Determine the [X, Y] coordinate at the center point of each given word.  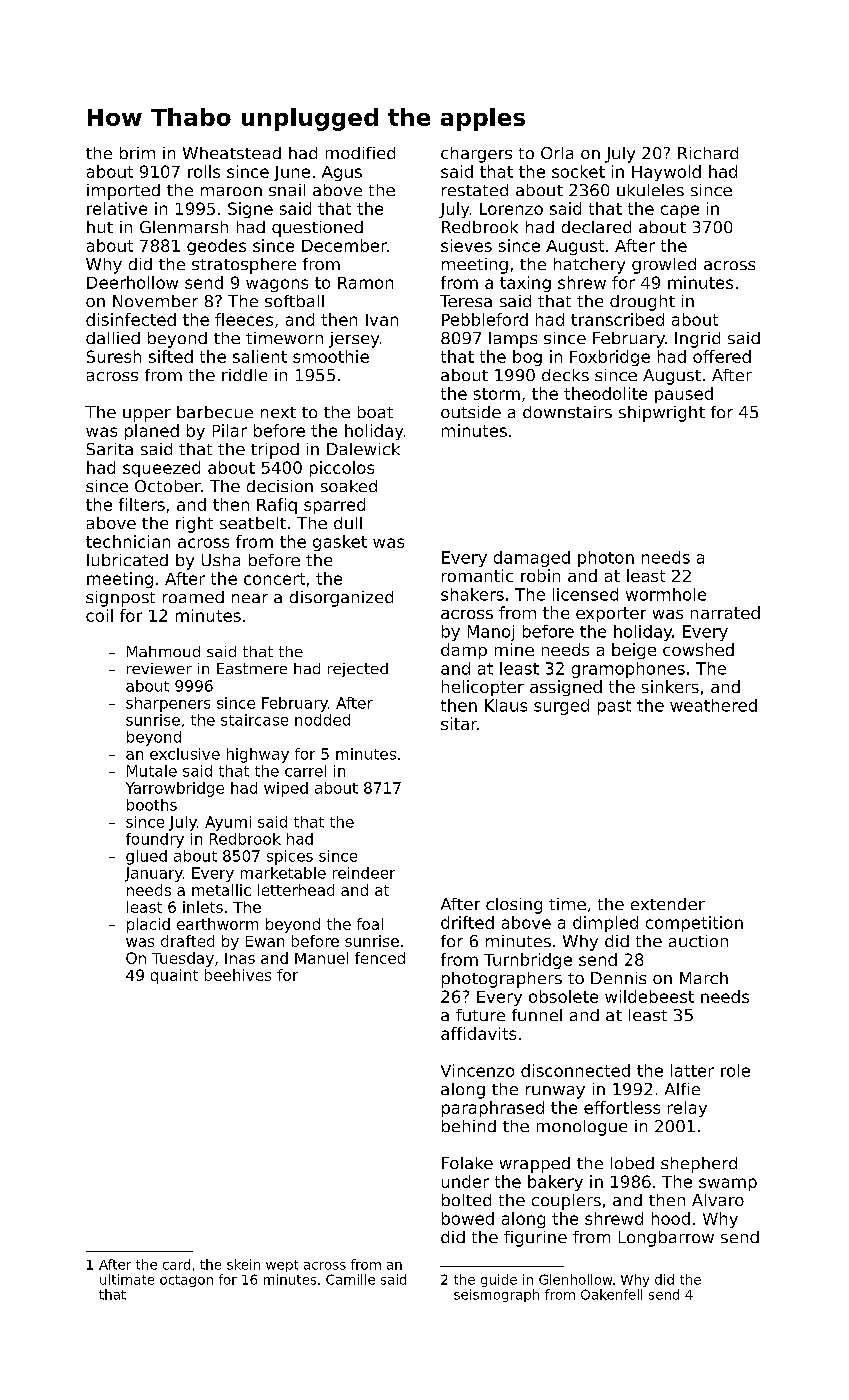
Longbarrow [666, 1239]
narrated [725, 612]
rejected [358, 670]
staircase [254, 720]
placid [148, 925]
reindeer [364, 873]
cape [680, 211]
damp [464, 651]
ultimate [127, 1279]
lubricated [127, 560]
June [292, 173]
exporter [611, 614]
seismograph [496, 1295]
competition [694, 924]
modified [360, 153]
